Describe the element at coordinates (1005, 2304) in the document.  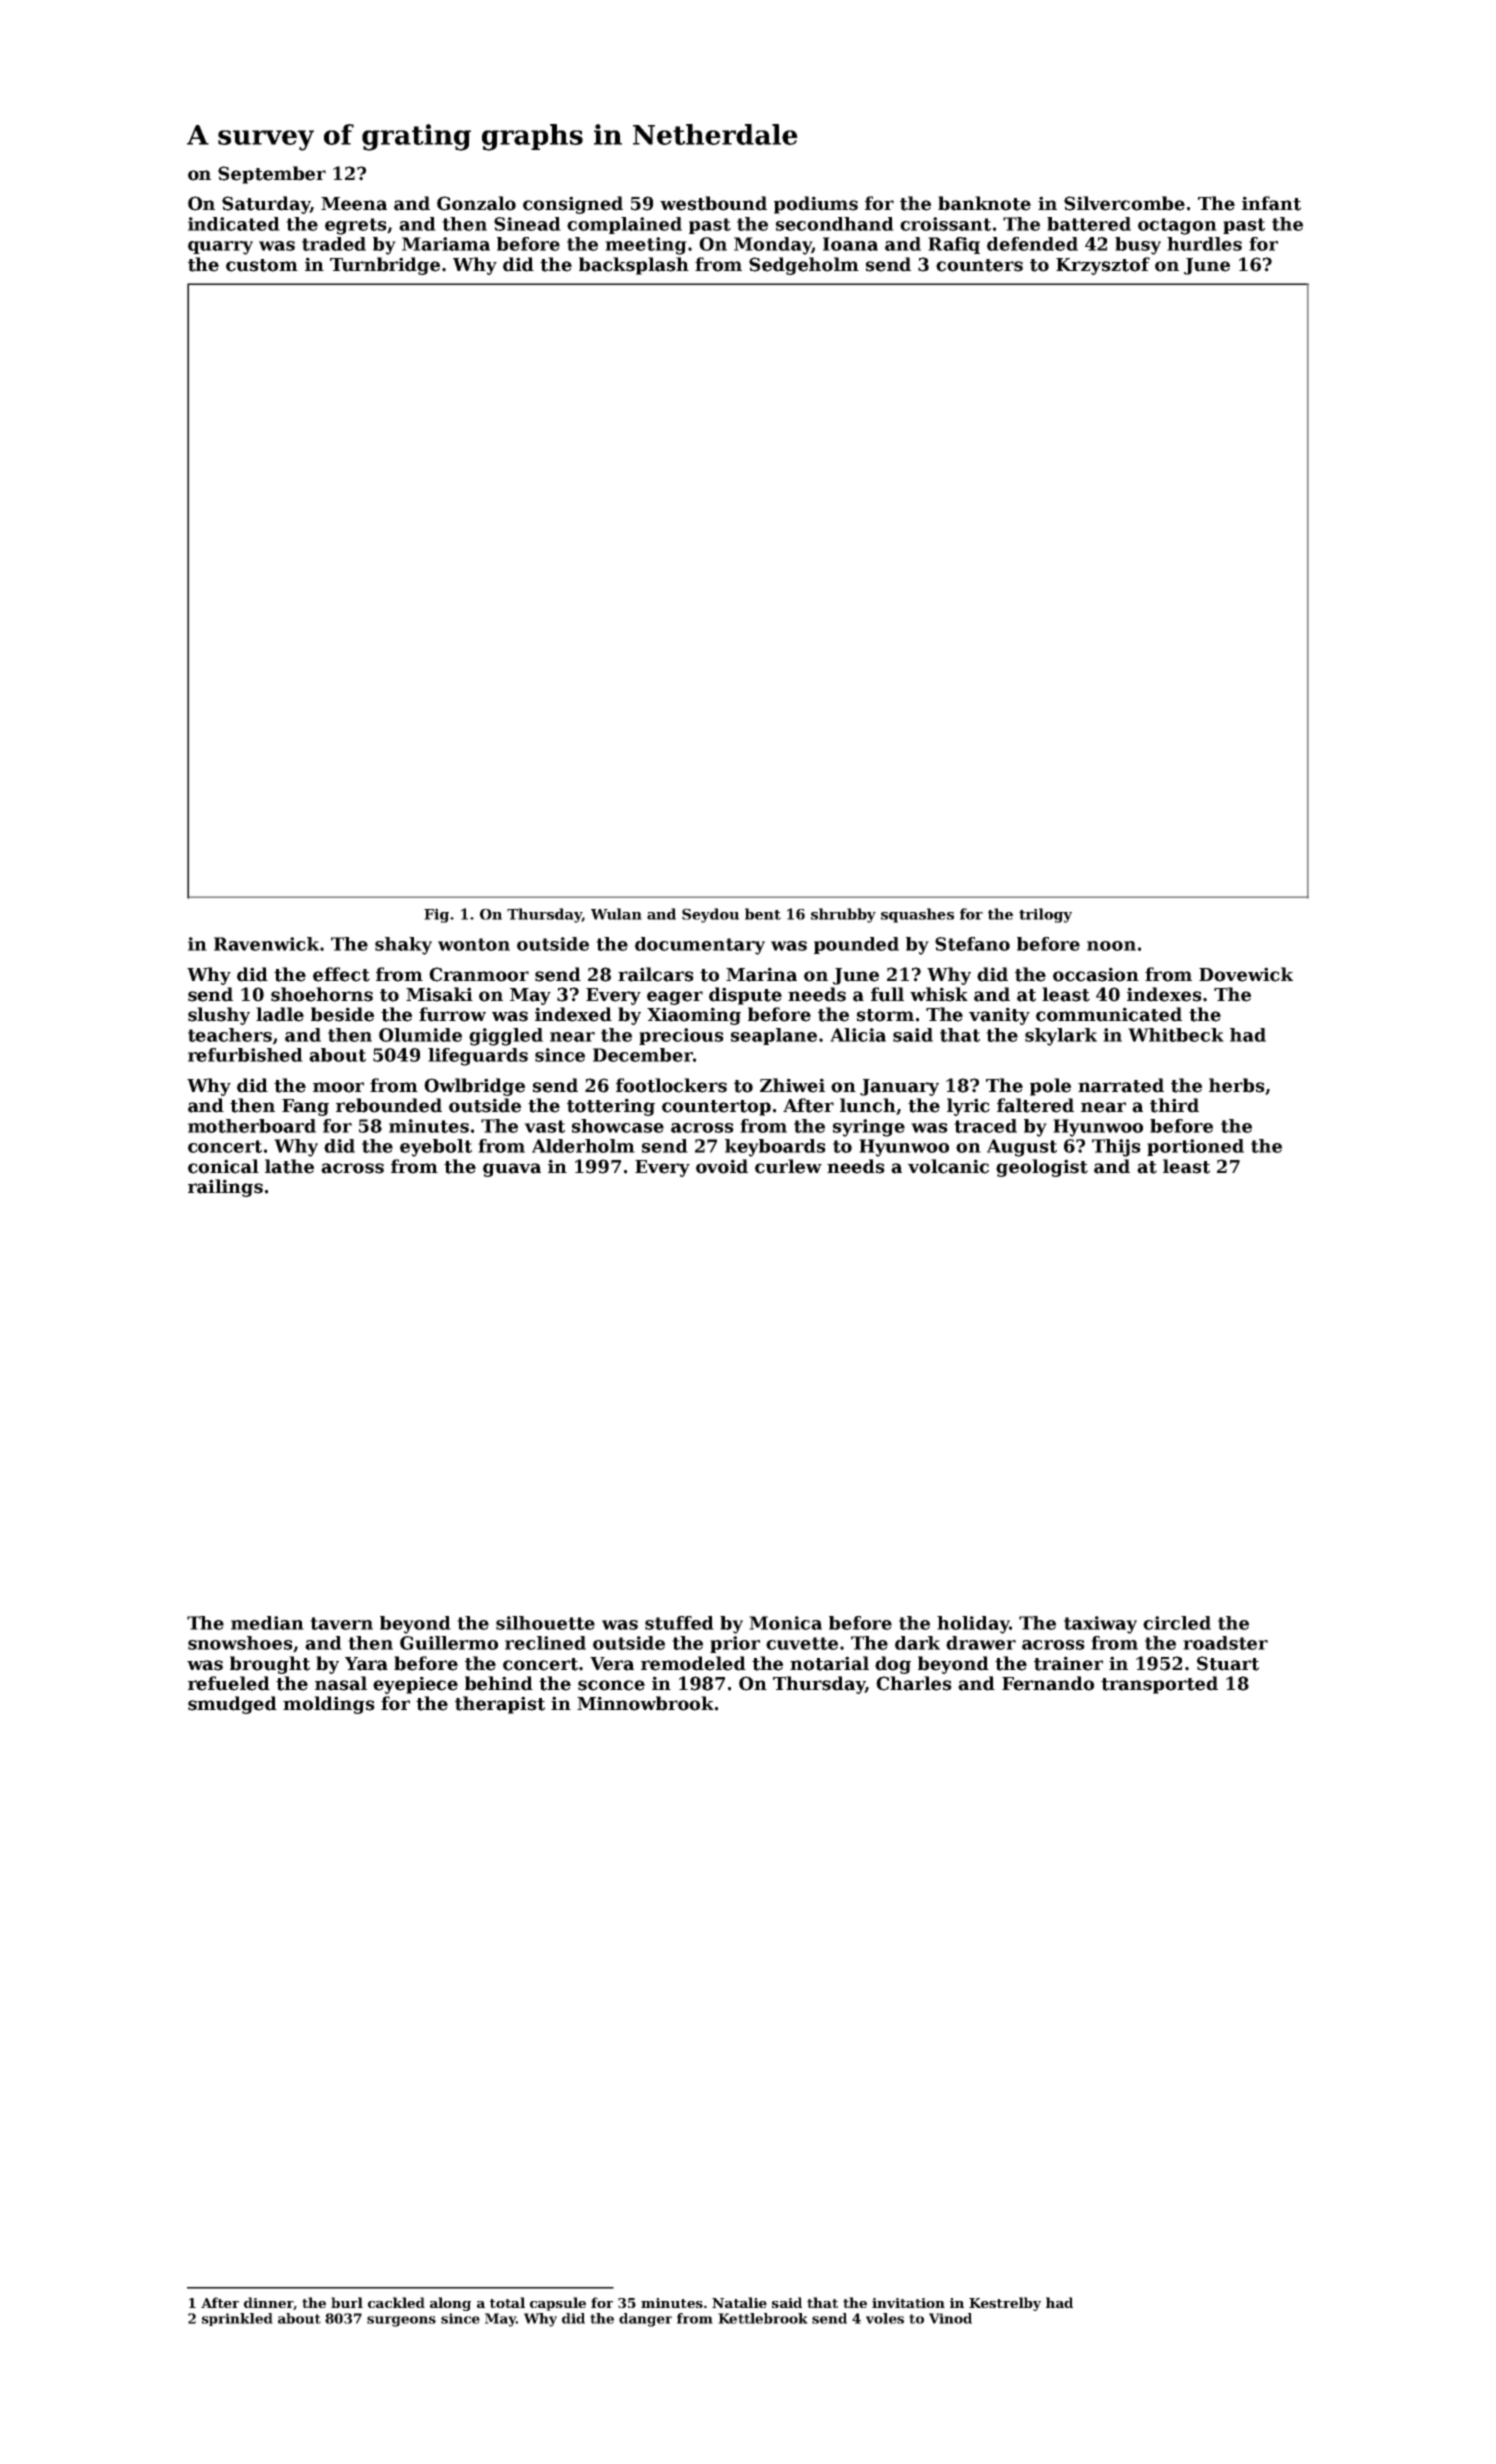
I see `Kestrelby` at that location.
